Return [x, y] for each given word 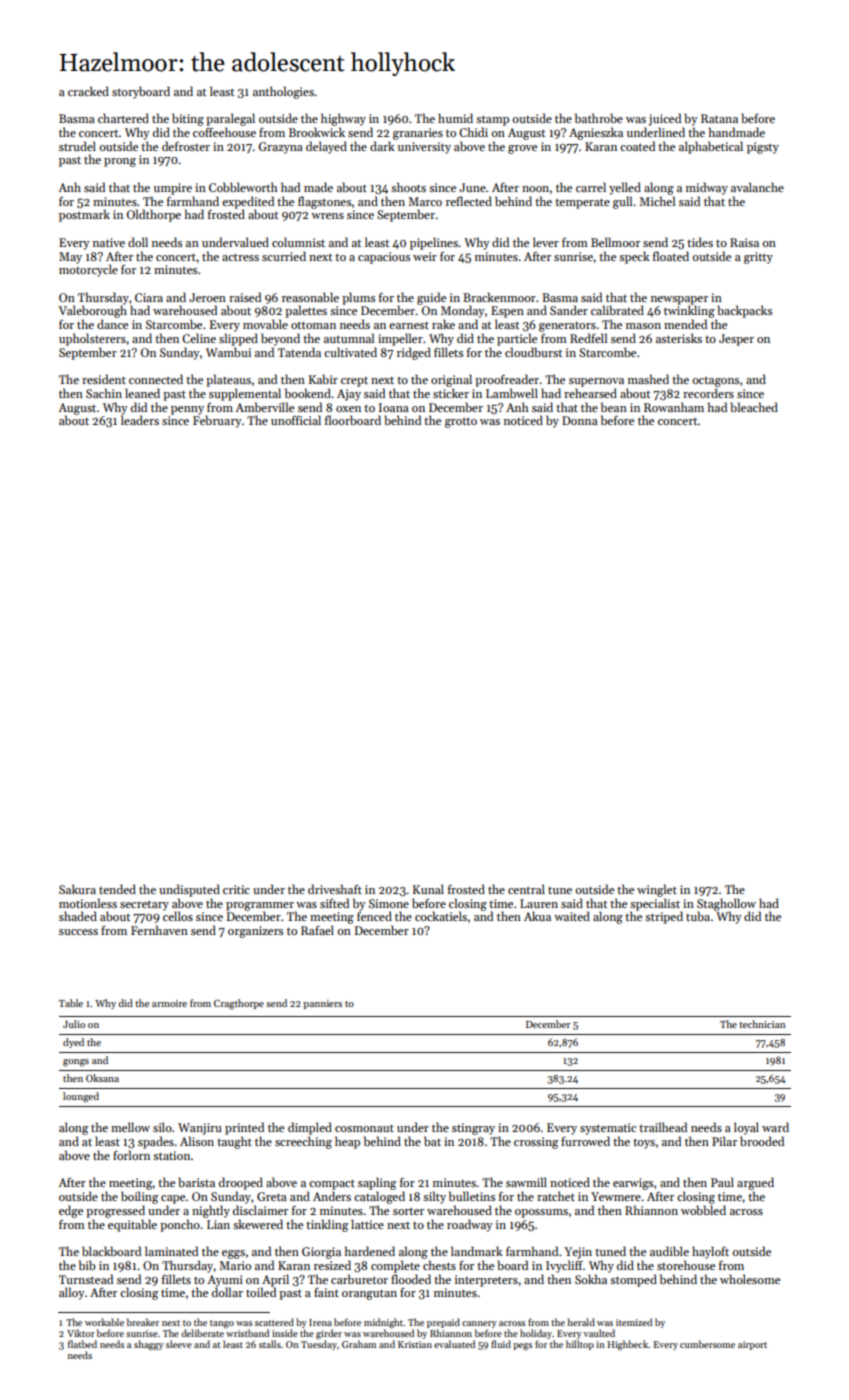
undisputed [189, 890]
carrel [591, 187]
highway [343, 119]
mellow [130, 1127]
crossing [536, 1143]
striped [664, 917]
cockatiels [441, 916]
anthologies [283, 92]
